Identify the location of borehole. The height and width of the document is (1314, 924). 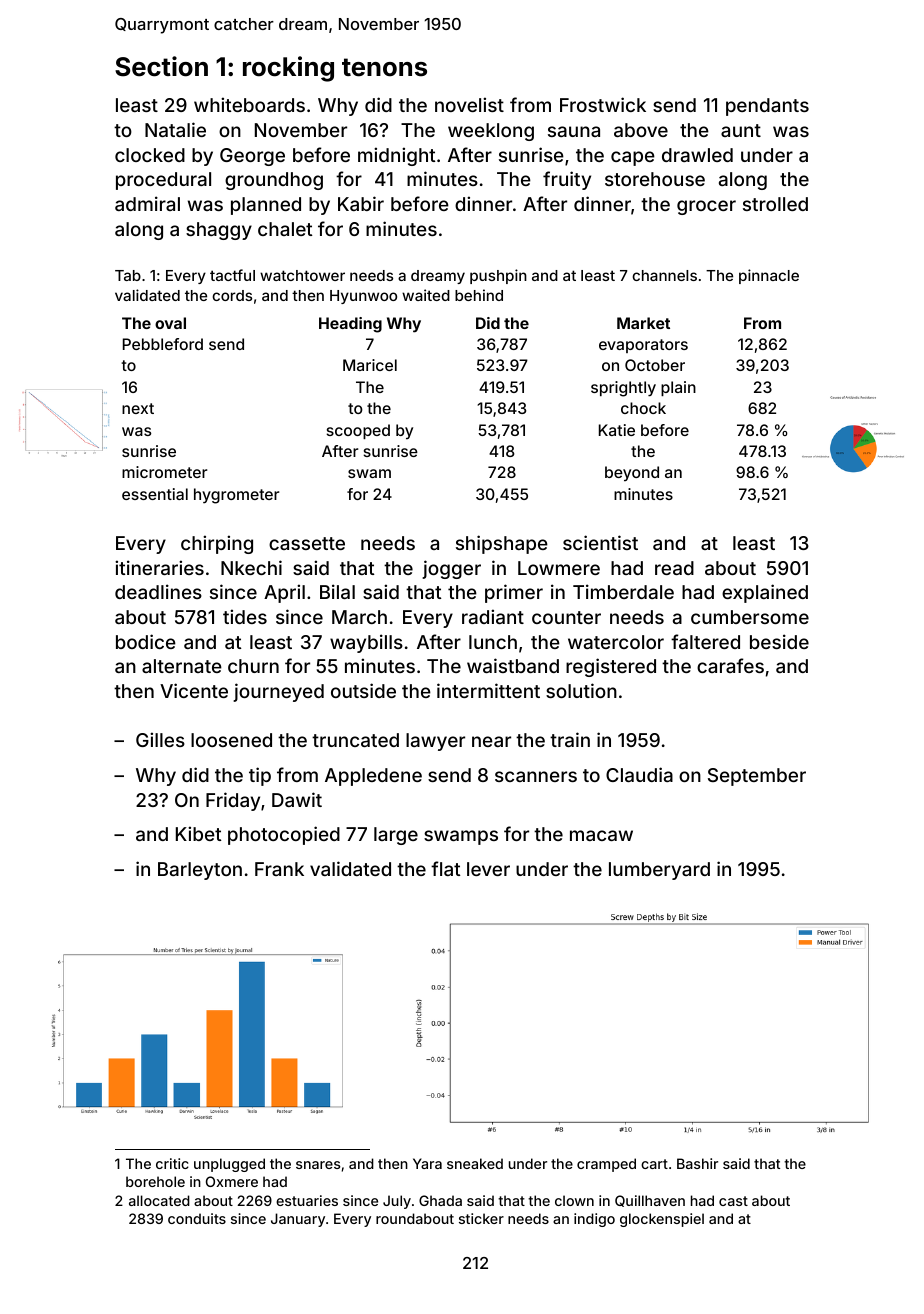
(155, 1181).
